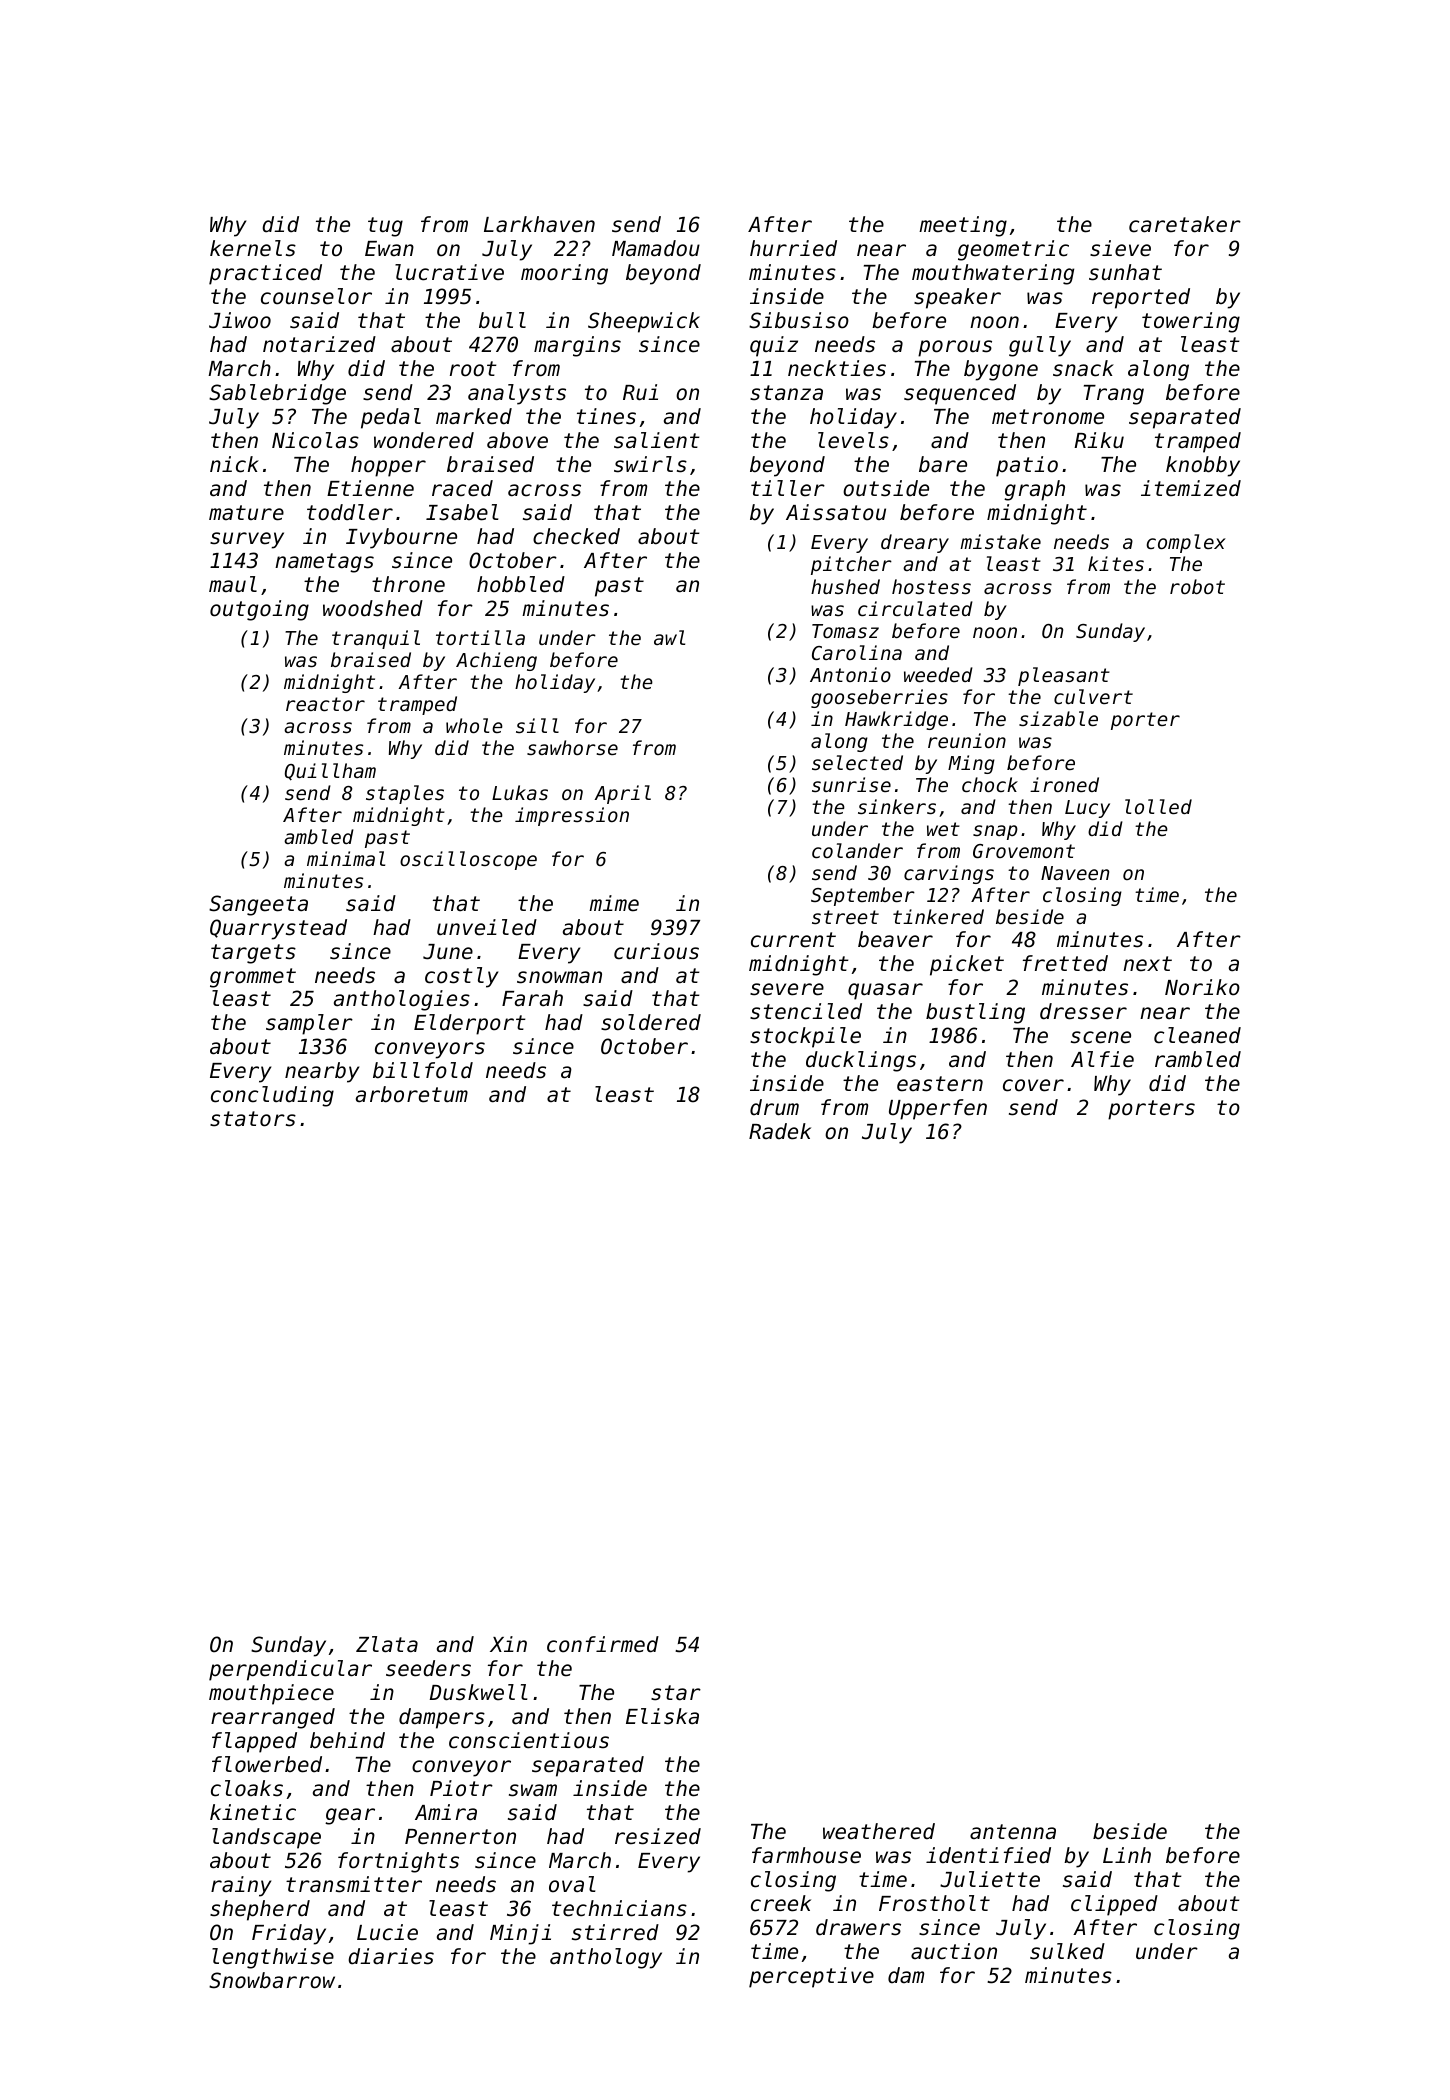 This document has height=2100, width=1450. I want to click on weathered, so click(879, 1831).
